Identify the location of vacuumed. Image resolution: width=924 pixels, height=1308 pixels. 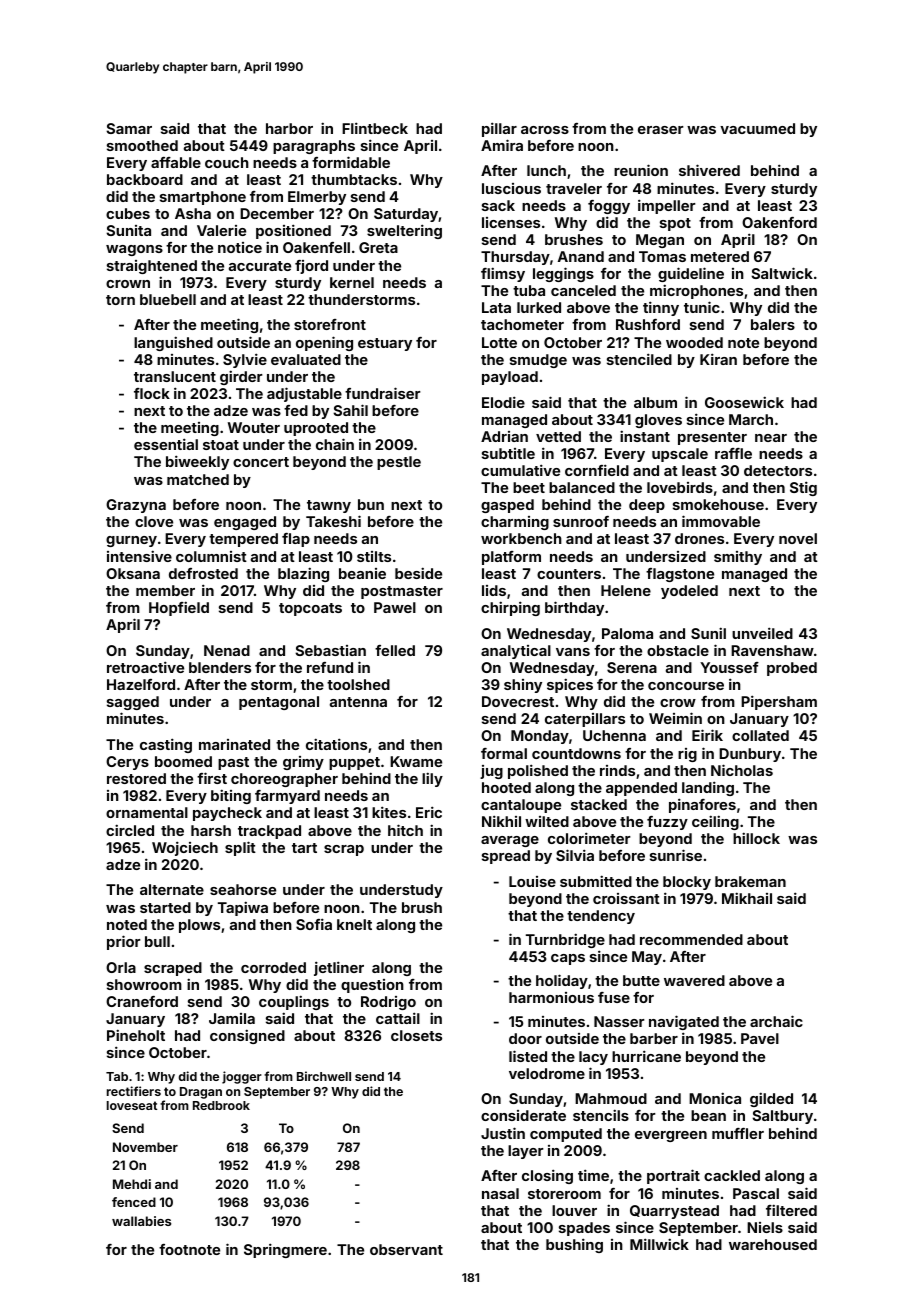
(757, 128).
